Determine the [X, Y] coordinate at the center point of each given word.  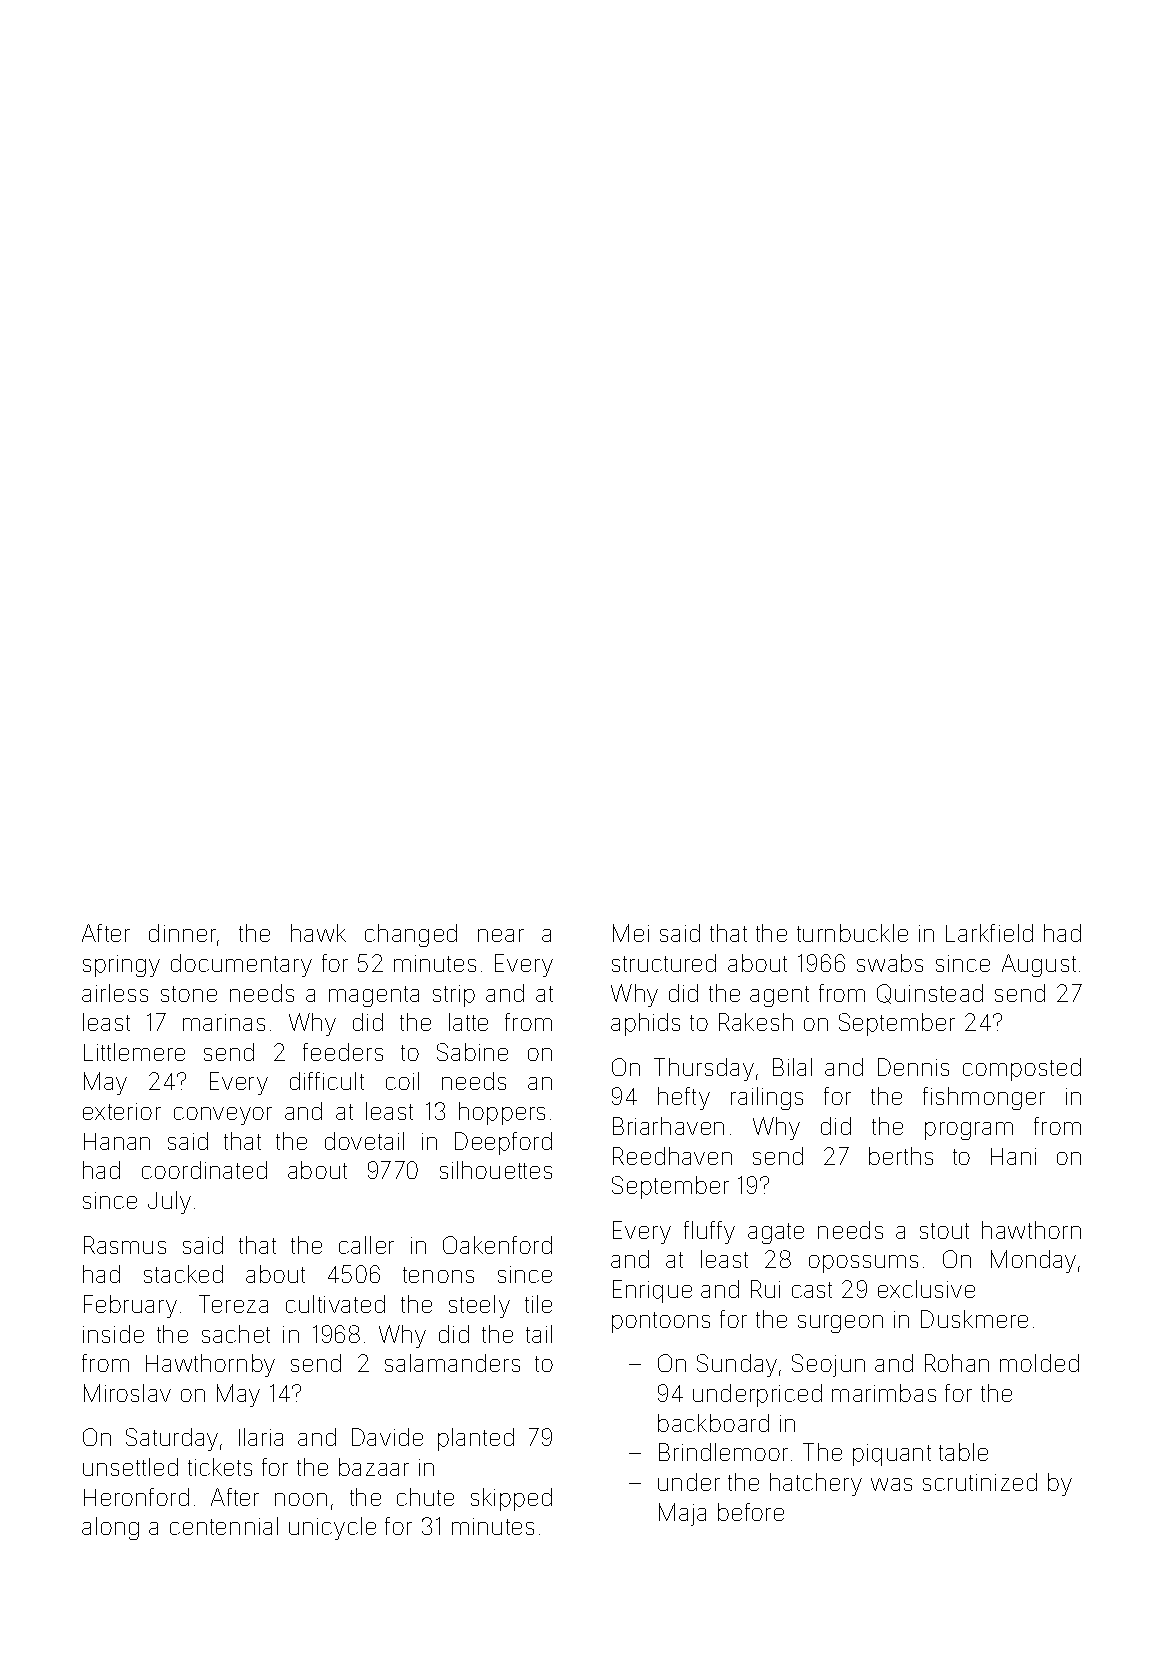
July [169, 1202]
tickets [220, 1467]
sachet [236, 1334]
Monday [1033, 1261]
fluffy [709, 1232]
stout [944, 1231]
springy [121, 966]
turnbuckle [852, 933]
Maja [682, 1514]
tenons [438, 1275]
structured [664, 963]
